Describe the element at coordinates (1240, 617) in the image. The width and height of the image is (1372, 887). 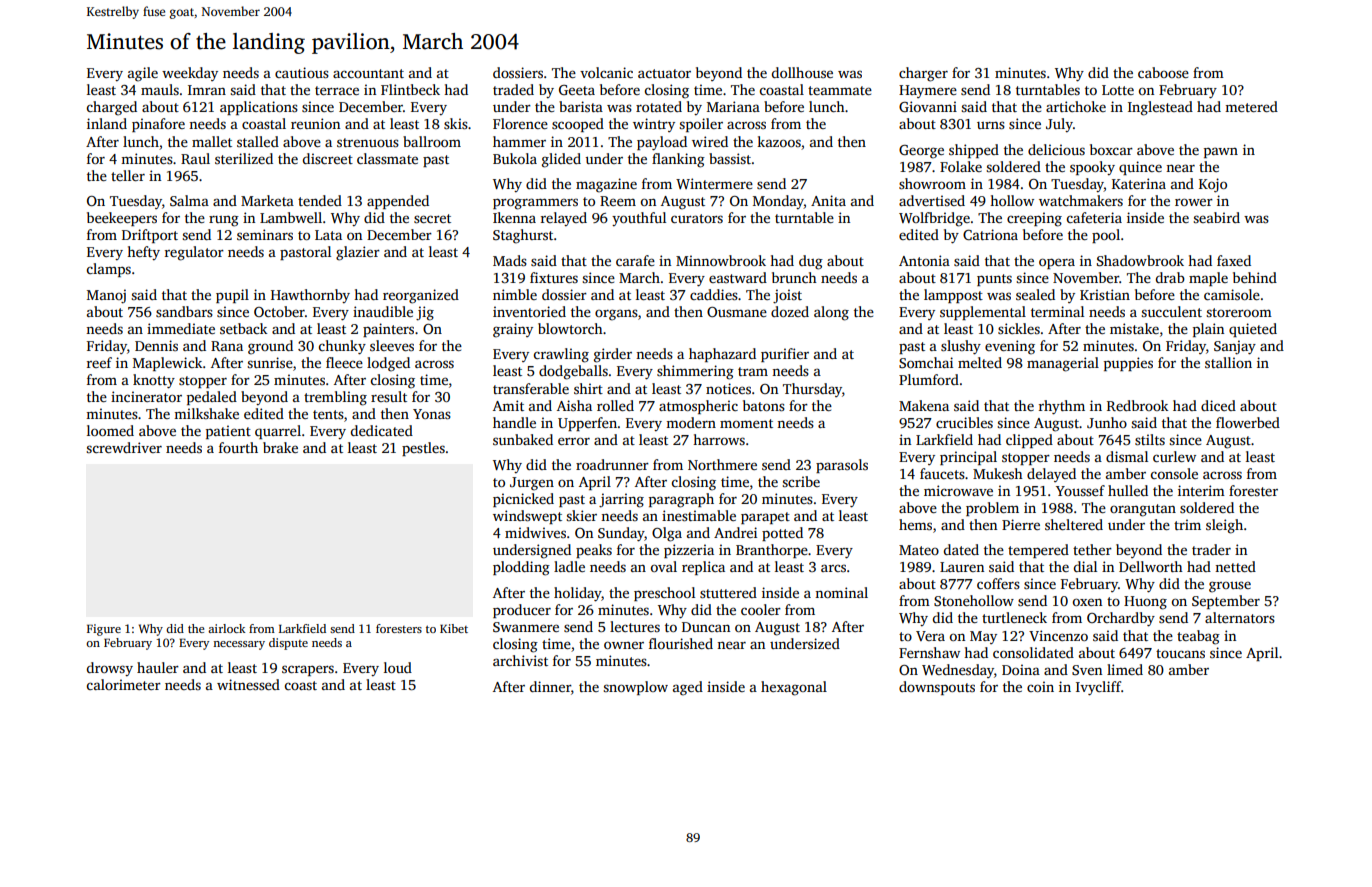
I see `alternators` at that location.
